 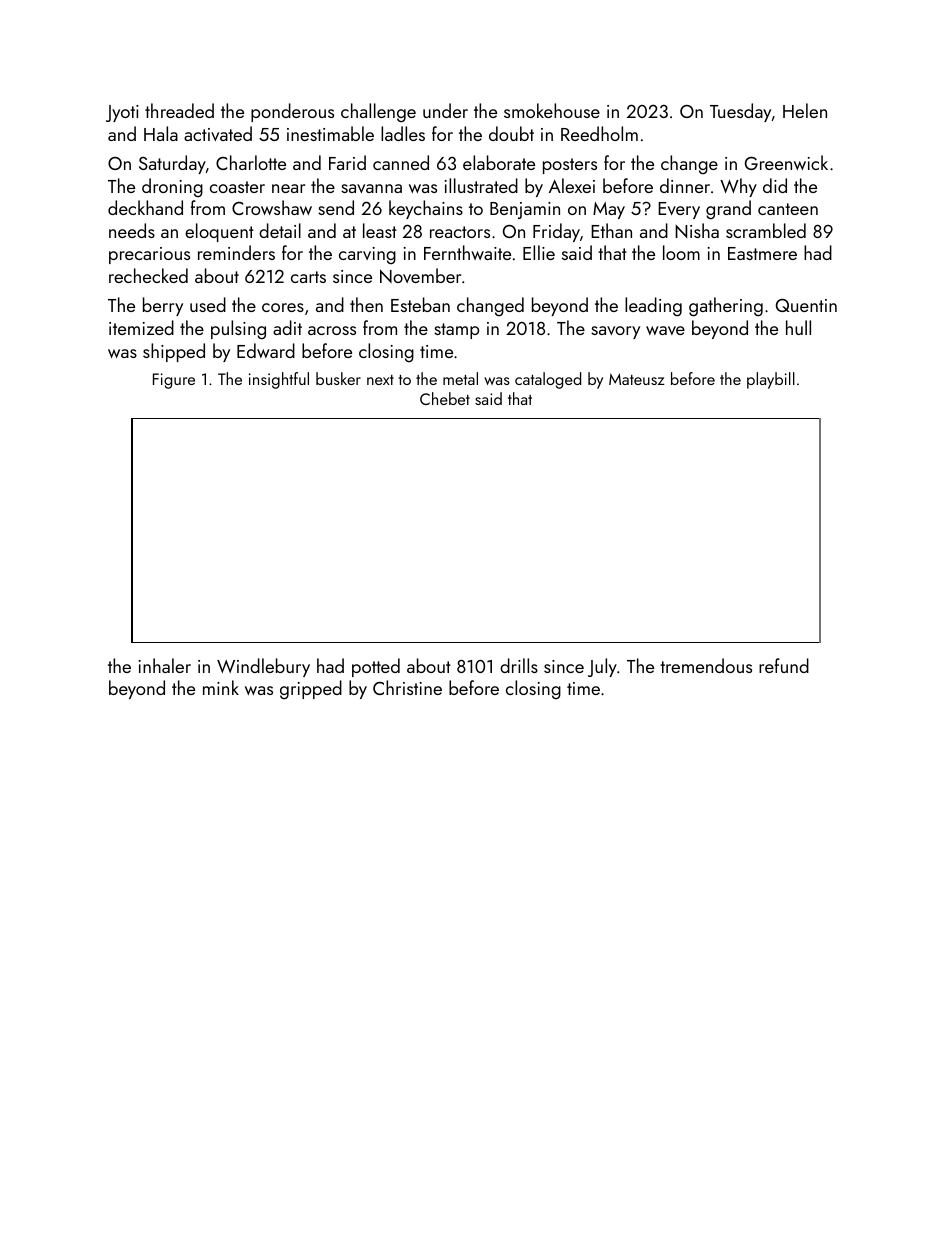 What do you see at coordinates (499, 162) in the screenshot?
I see `elaborate` at bounding box center [499, 162].
